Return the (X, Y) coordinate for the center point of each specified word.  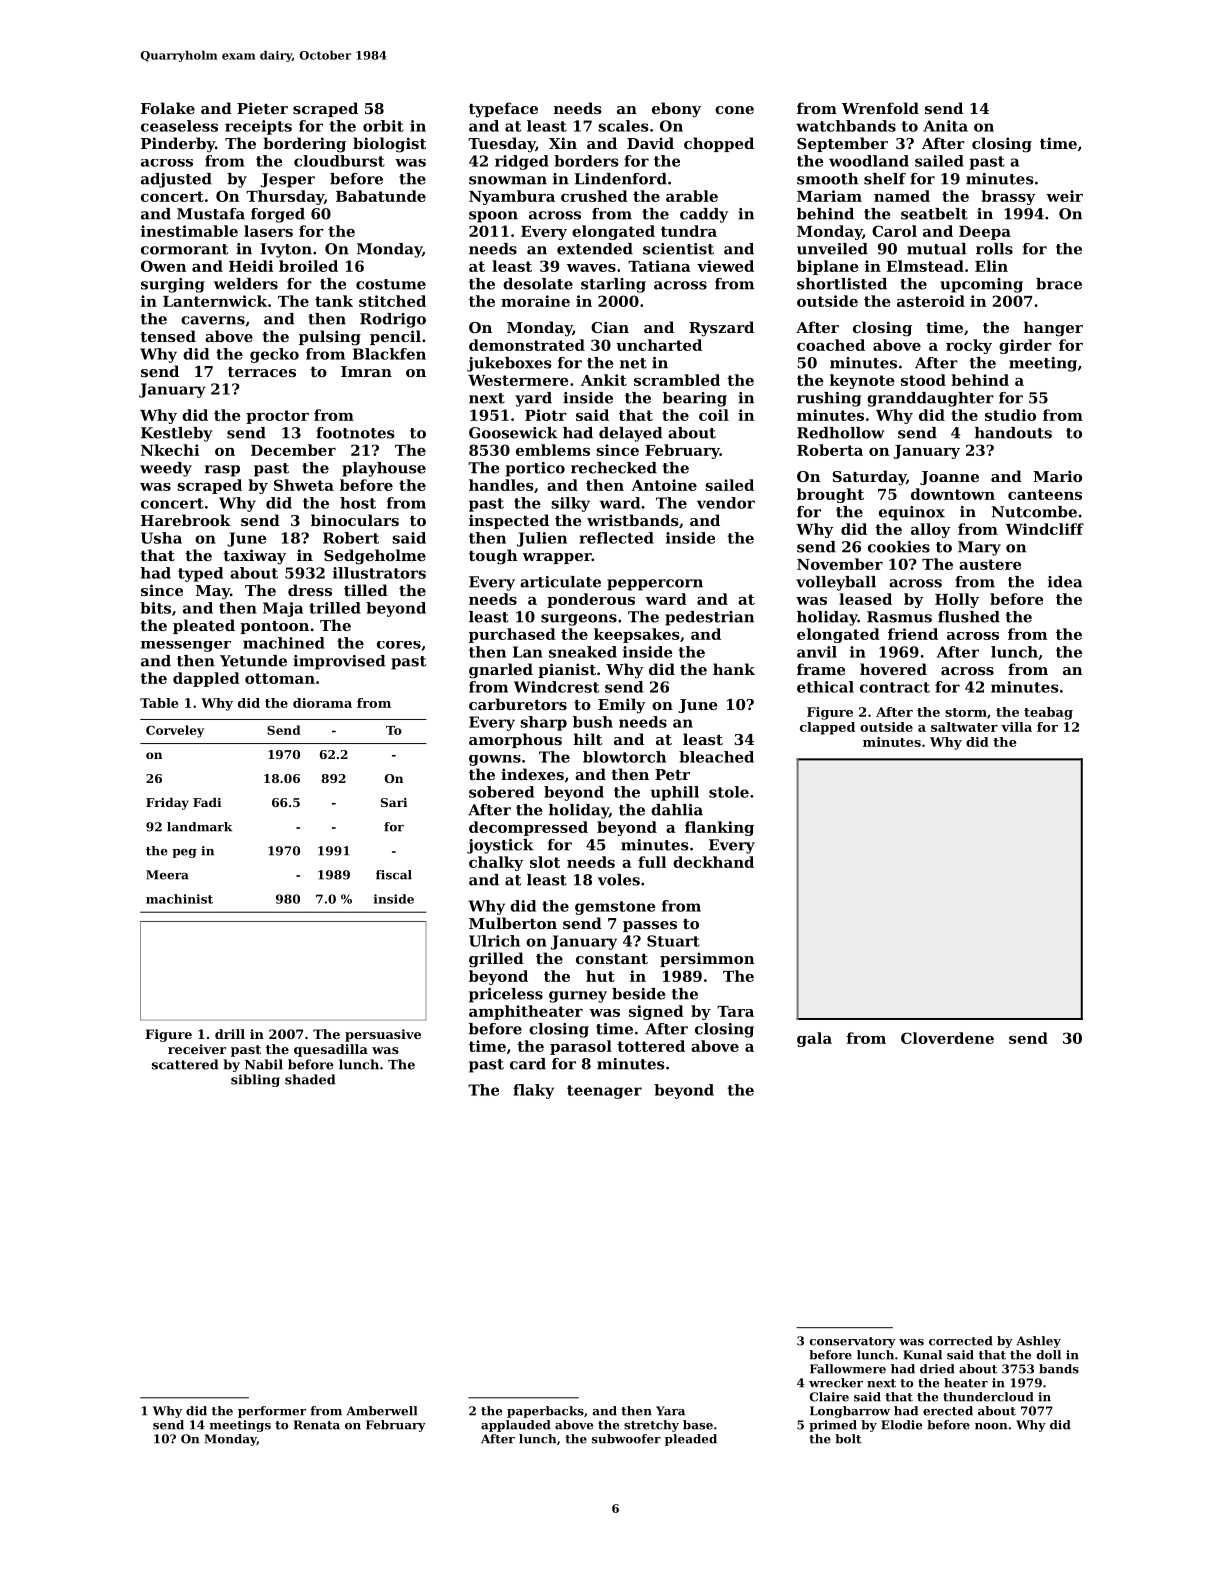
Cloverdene (947, 1038)
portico (535, 469)
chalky (496, 863)
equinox (912, 513)
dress (310, 590)
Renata (317, 1425)
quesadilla (331, 1050)
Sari (394, 802)
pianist (567, 670)
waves (591, 268)
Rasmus (899, 617)
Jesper (287, 180)
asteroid (931, 301)
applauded (516, 1426)
